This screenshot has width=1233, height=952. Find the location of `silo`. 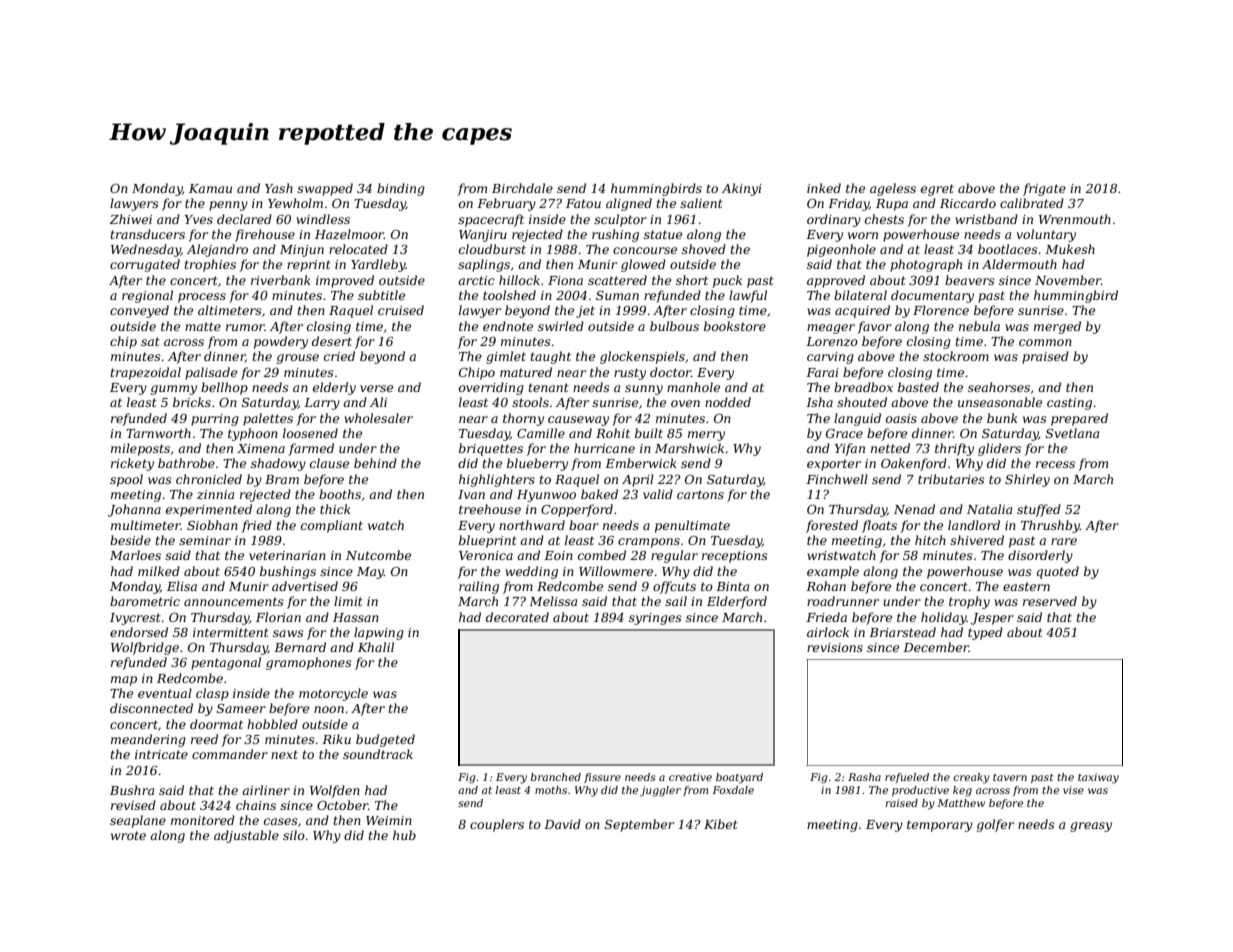

silo is located at coordinates (294, 835).
